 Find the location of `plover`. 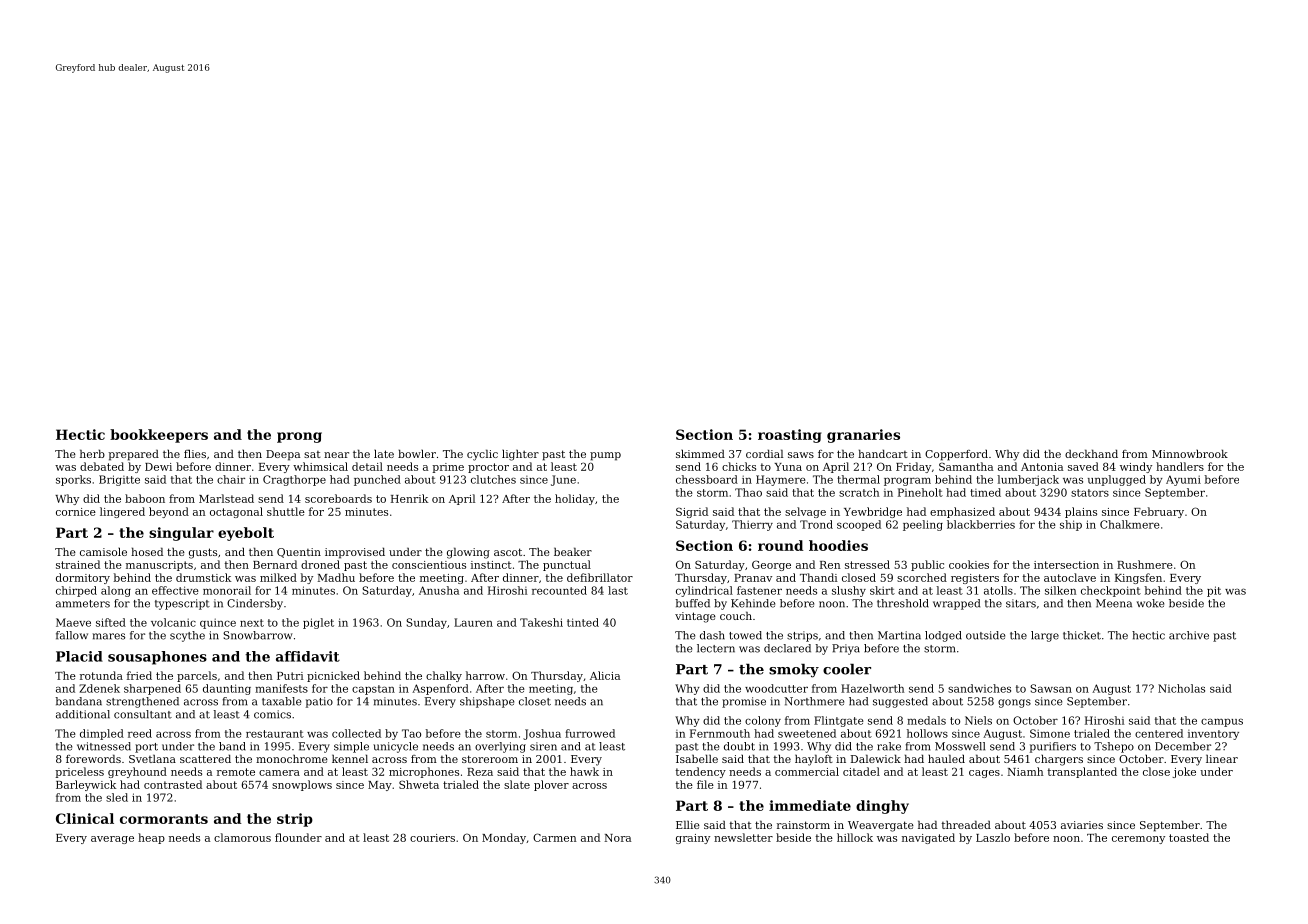

plover is located at coordinates (551, 785).
